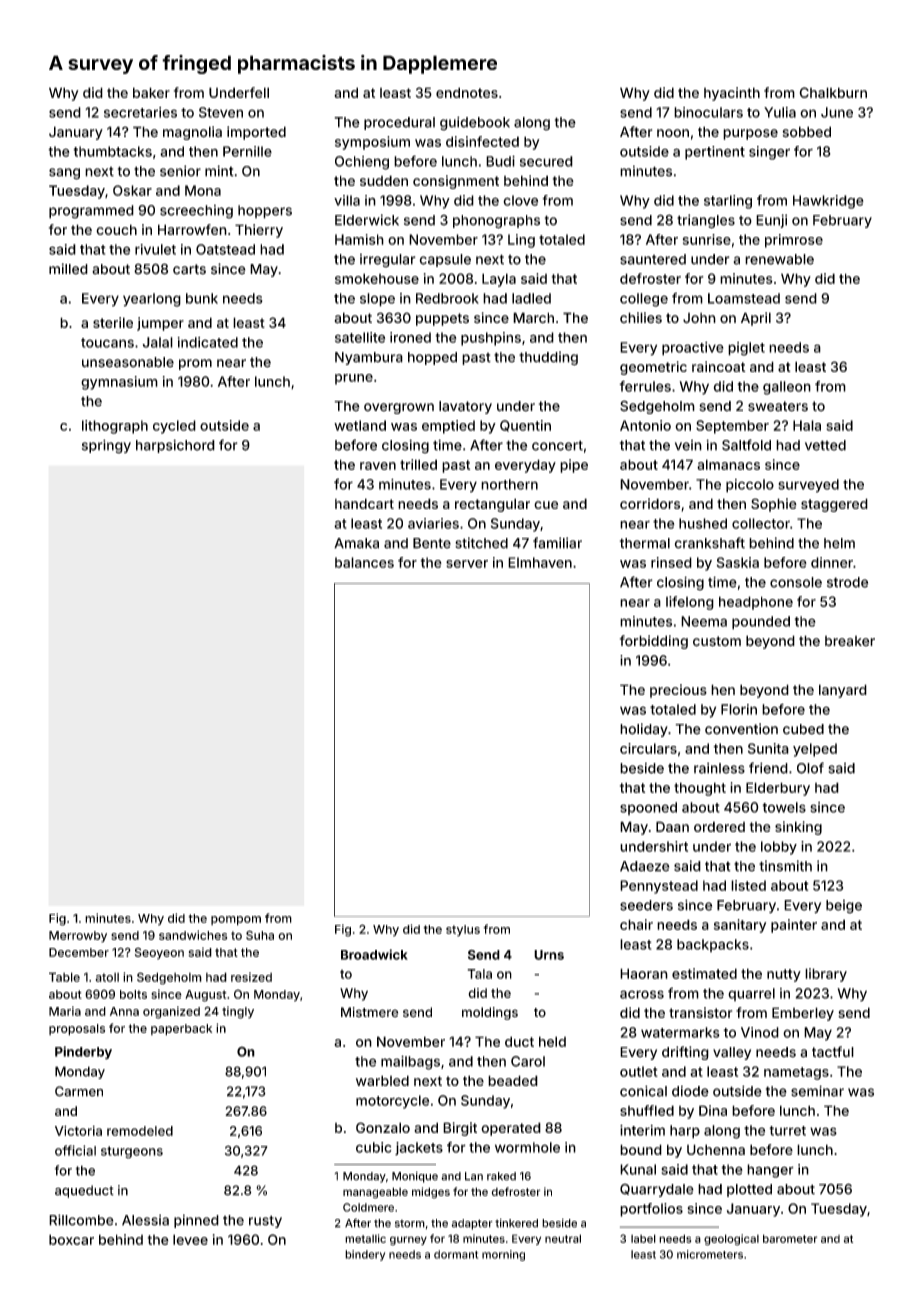 The width and height of the screenshot is (924, 1308). I want to click on server, so click(467, 564).
